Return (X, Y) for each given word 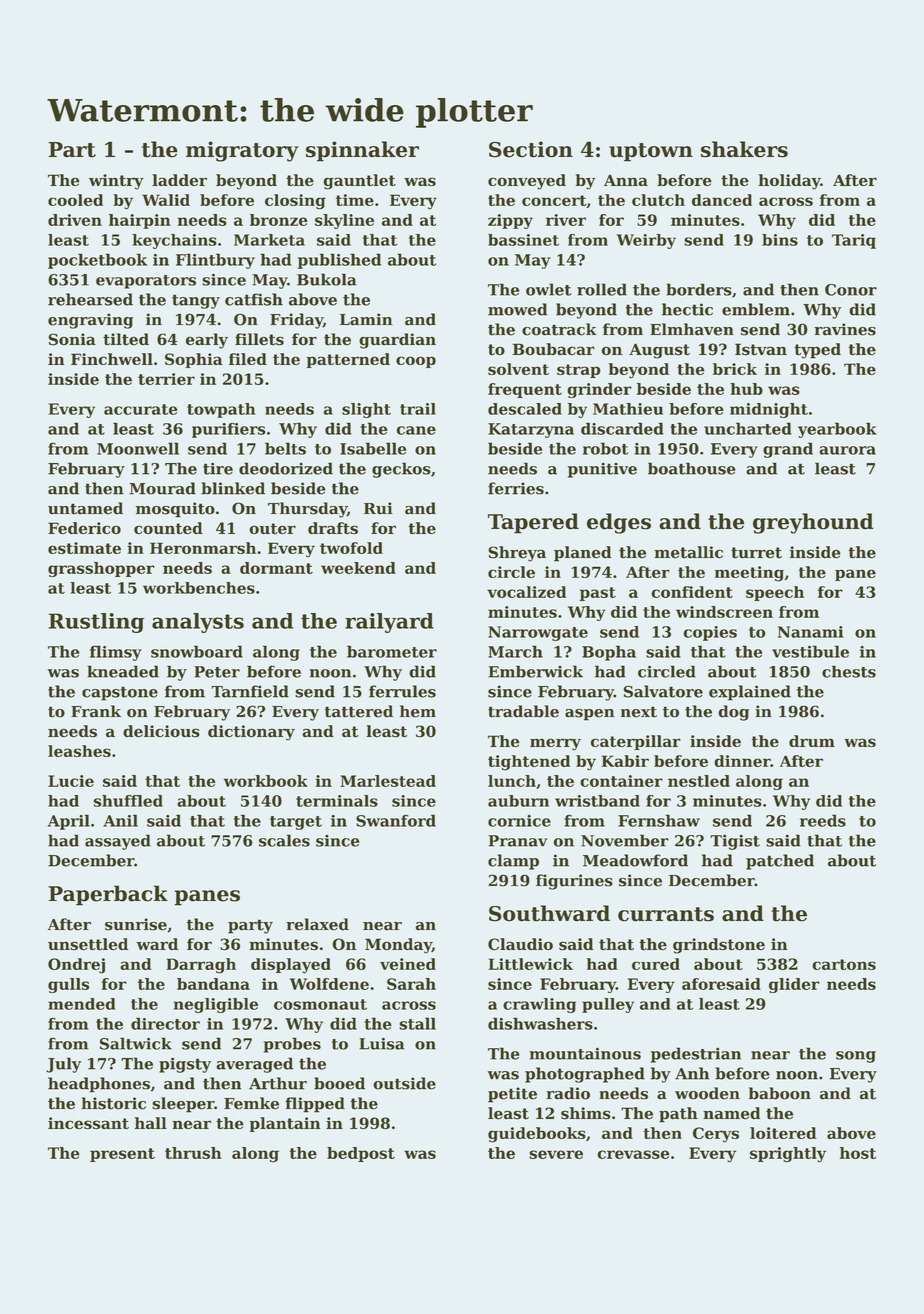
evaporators (146, 282)
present (122, 1155)
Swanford (396, 820)
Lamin (366, 319)
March (515, 651)
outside (404, 1083)
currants (666, 914)
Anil (120, 820)
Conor (851, 290)
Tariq (854, 241)
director (165, 1023)
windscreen (724, 612)
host (858, 1153)
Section (531, 149)
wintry (116, 182)
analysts (198, 623)
